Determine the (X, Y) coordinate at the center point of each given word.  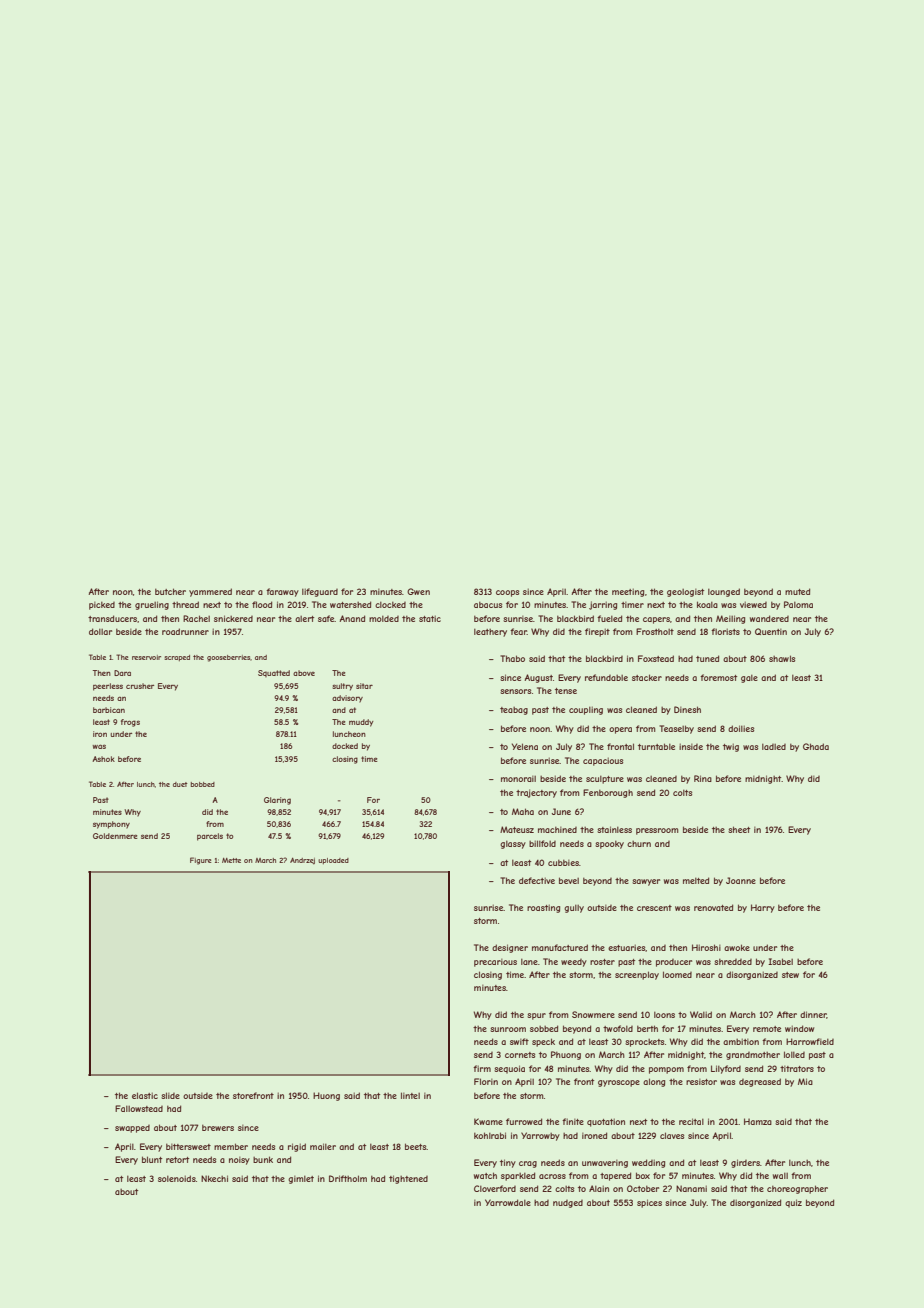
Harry (763, 908)
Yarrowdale (508, 1202)
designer (510, 948)
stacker (647, 677)
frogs (130, 723)
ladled (774, 747)
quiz (793, 1203)
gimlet (301, 1180)
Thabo (512, 658)
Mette (231, 860)
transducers (112, 618)
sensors (515, 691)
